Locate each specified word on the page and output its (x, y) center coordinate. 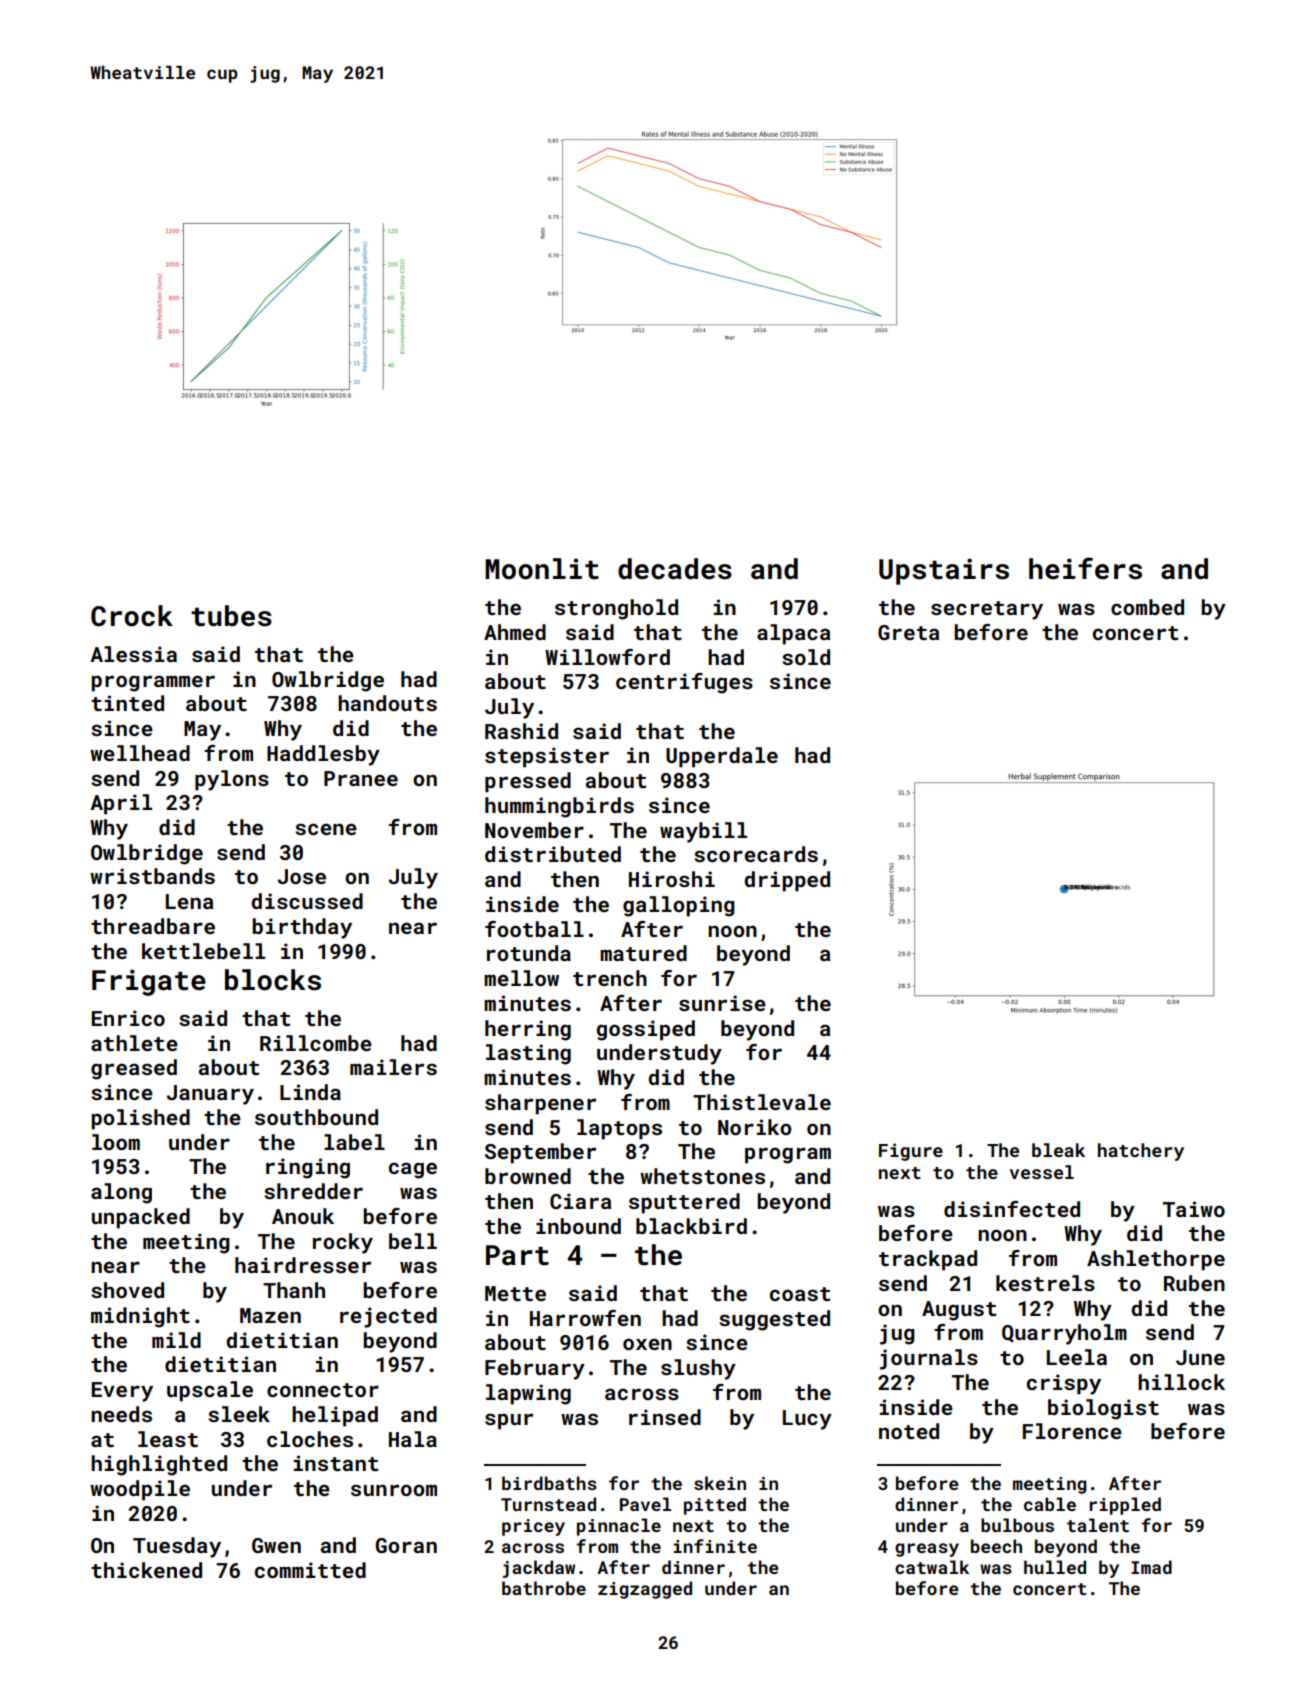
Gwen (276, 1545)
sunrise (722, 1003)
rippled (1125, 1506)
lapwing (528, 1394)
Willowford (607, 657)
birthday (302, 928)
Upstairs (944, 571)
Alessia (133, 654)
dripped (787, 881)
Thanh (294, 1290)
